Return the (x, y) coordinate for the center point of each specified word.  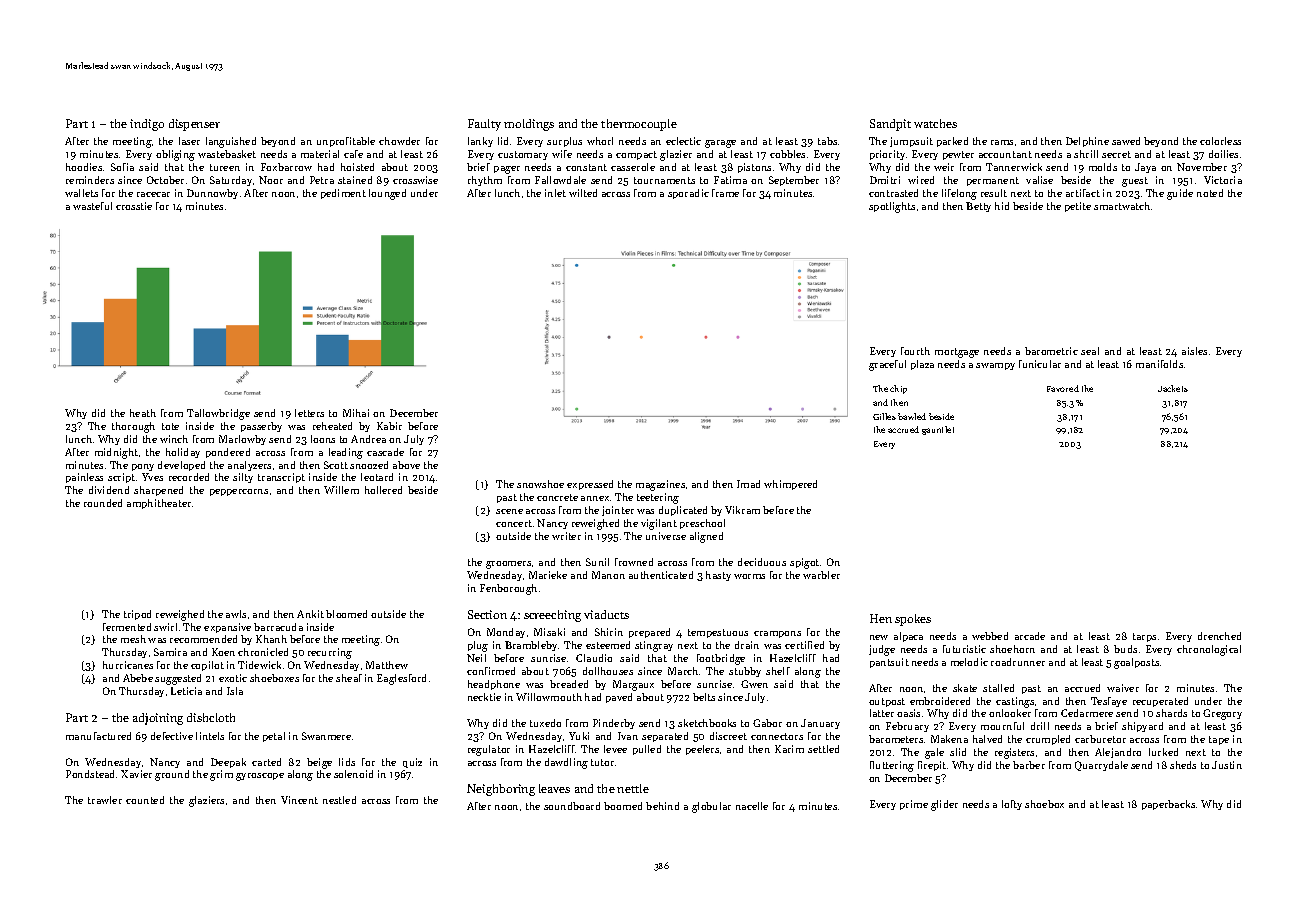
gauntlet (938, 430)
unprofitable (346, 142)
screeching (552, 616)
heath (143, 413)
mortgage (957, 353)
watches (935, 123)
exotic (233, 678)
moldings (529, 125)
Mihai (356, 413)
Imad (748, 484)
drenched (1219, 636)
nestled (339, 800)
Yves (152, 477)
